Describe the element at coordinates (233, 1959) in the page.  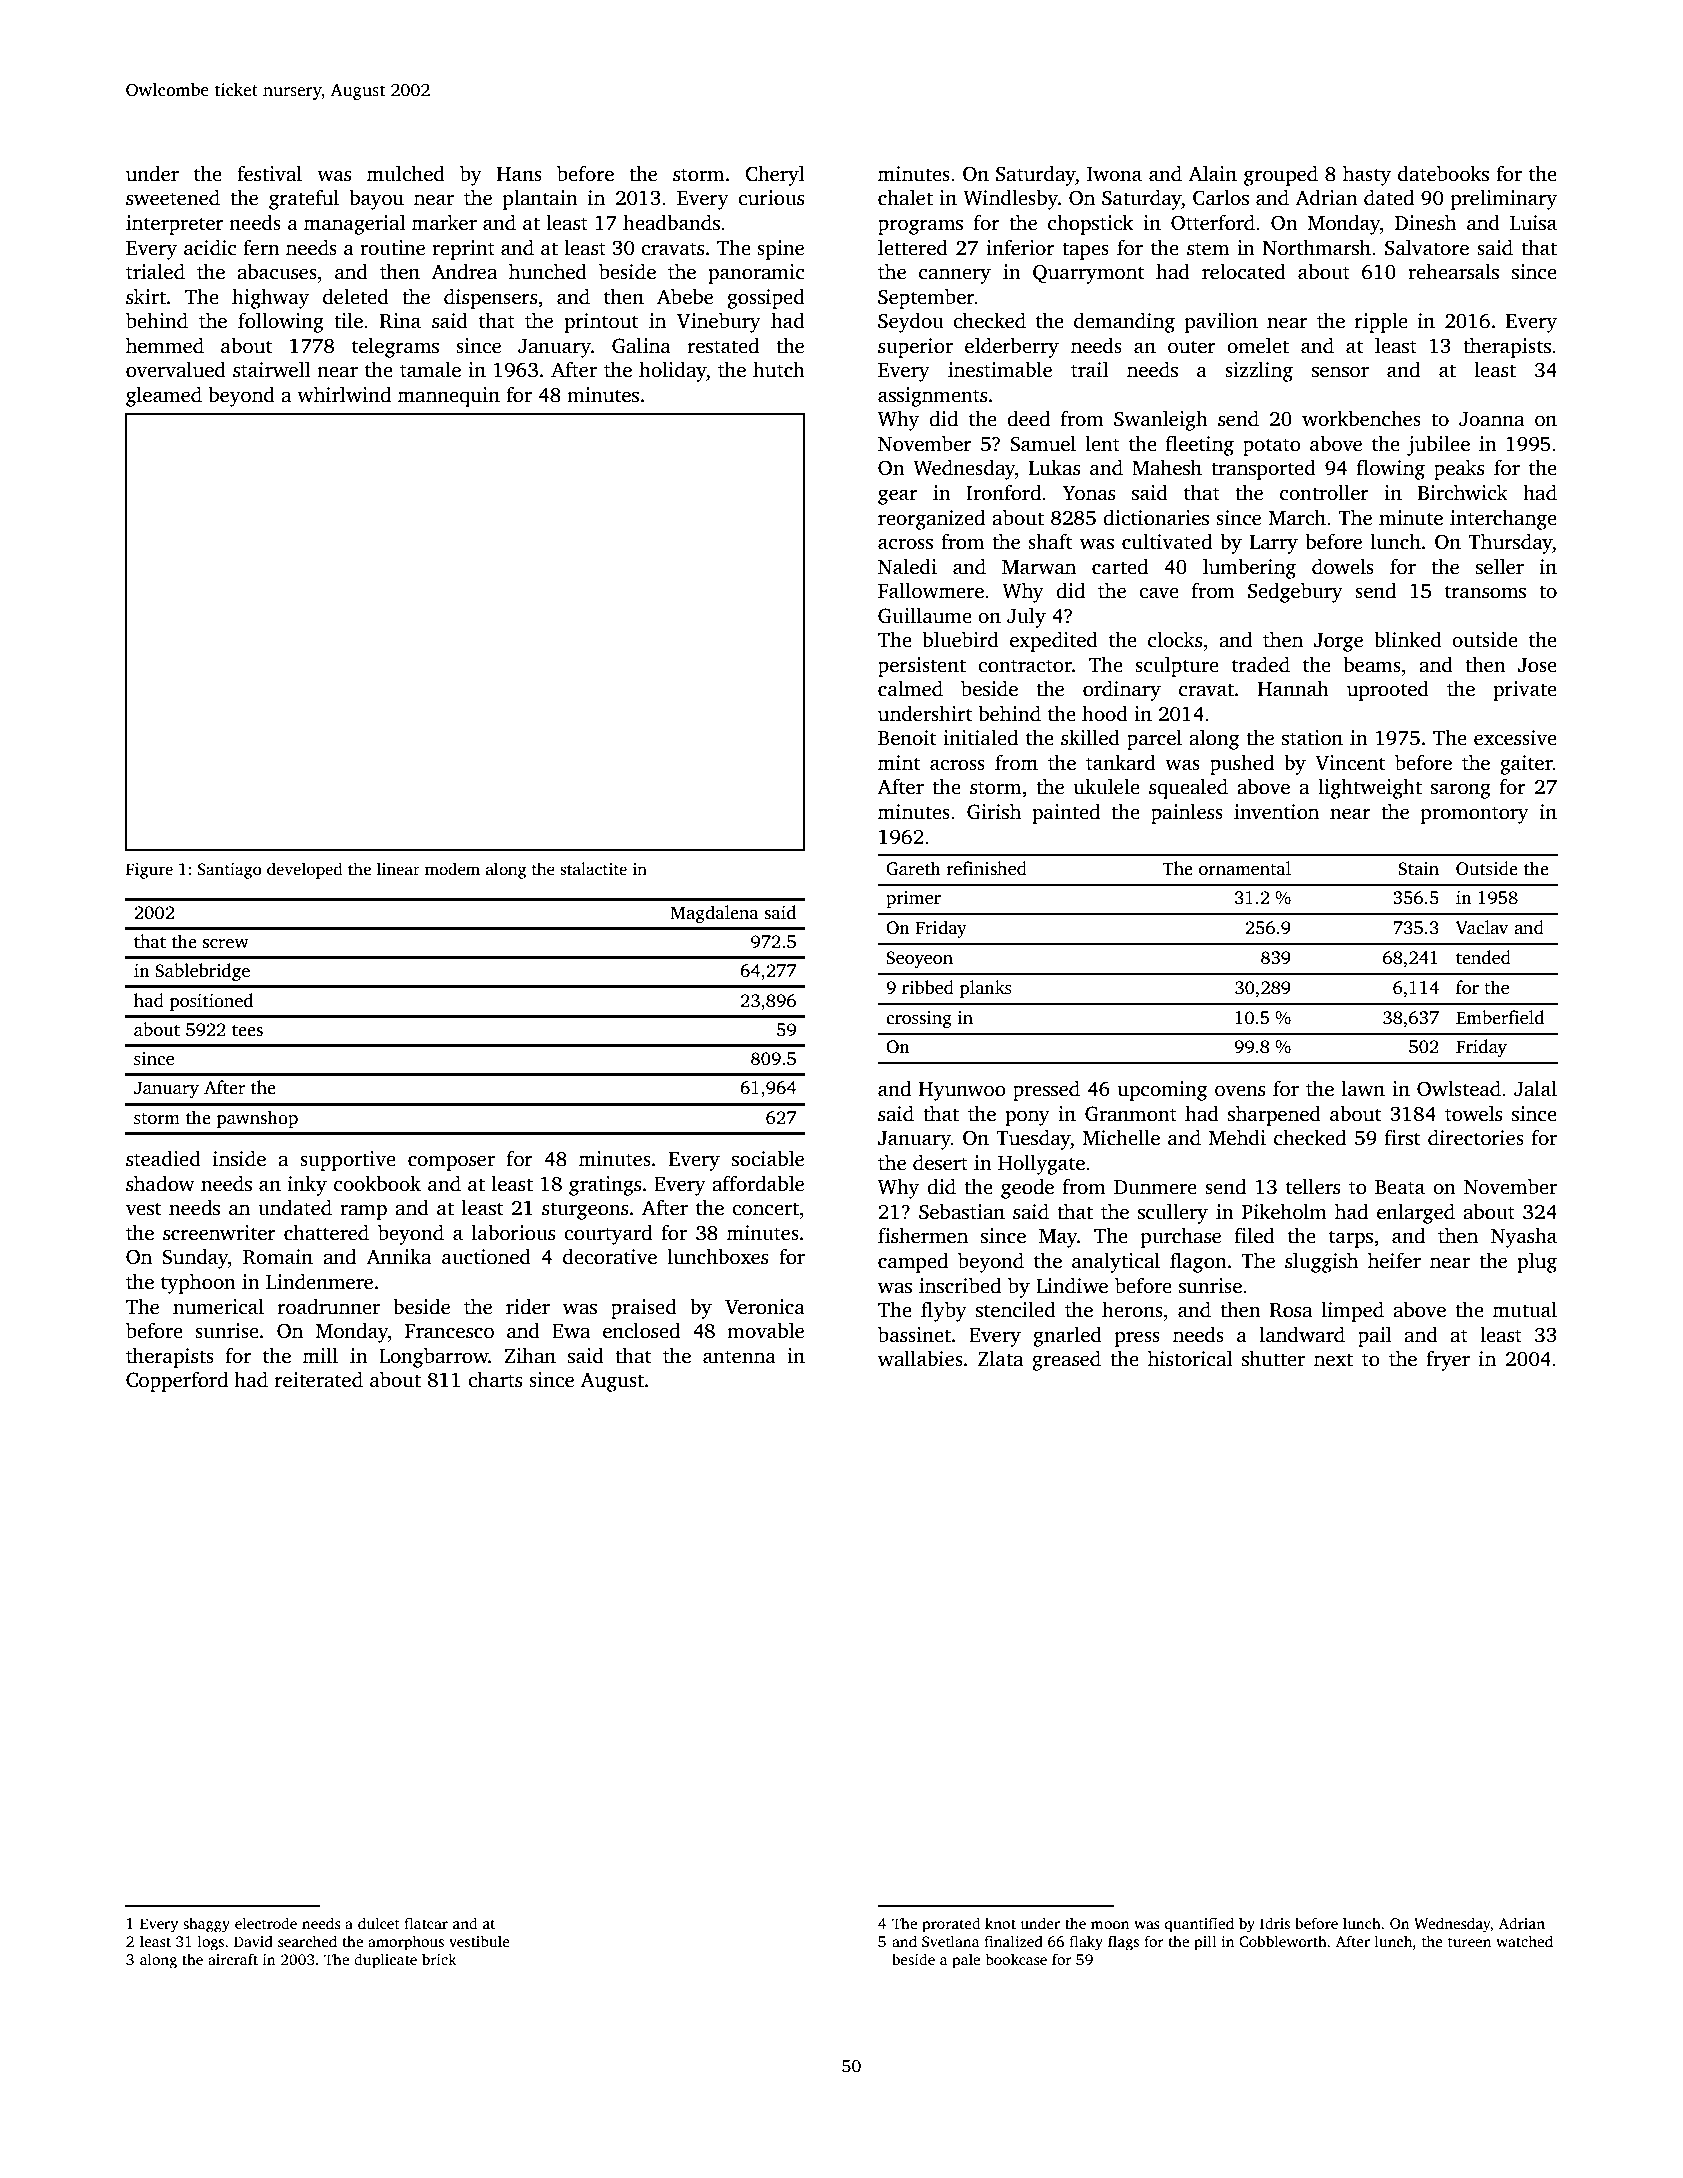
I see `aircraft` at that location.
